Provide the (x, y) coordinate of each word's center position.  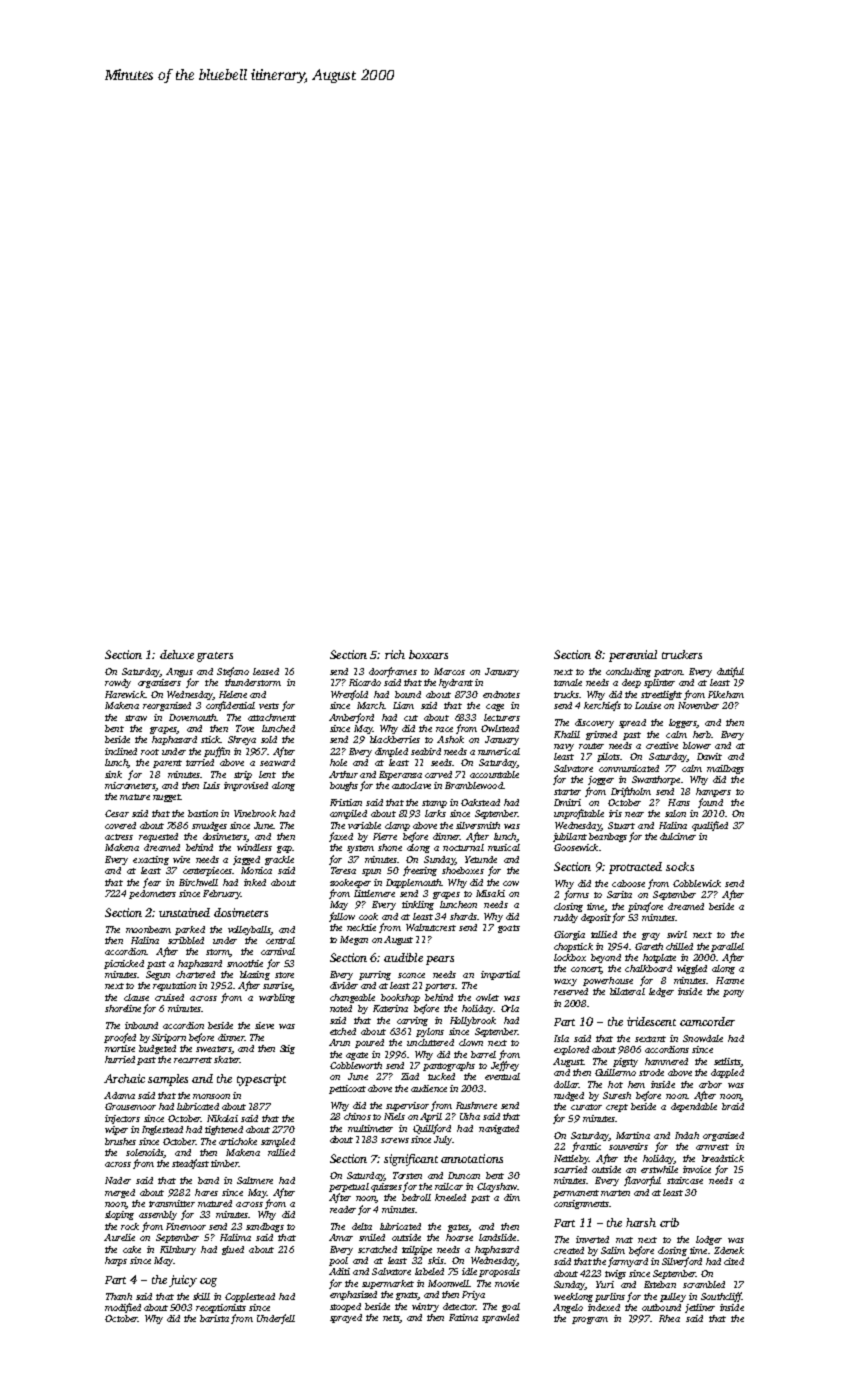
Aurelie (119, 1237)
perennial (633, 656)
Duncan (464, 1175)
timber (224, 1163)
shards (463, 916)
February (222, 894)
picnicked (124, 964)
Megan (354, 940)
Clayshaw (497, 1187)
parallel (727, 947)
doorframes (393, 672)
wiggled (692, 969)
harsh (641, 1222)
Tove (245, 728)
